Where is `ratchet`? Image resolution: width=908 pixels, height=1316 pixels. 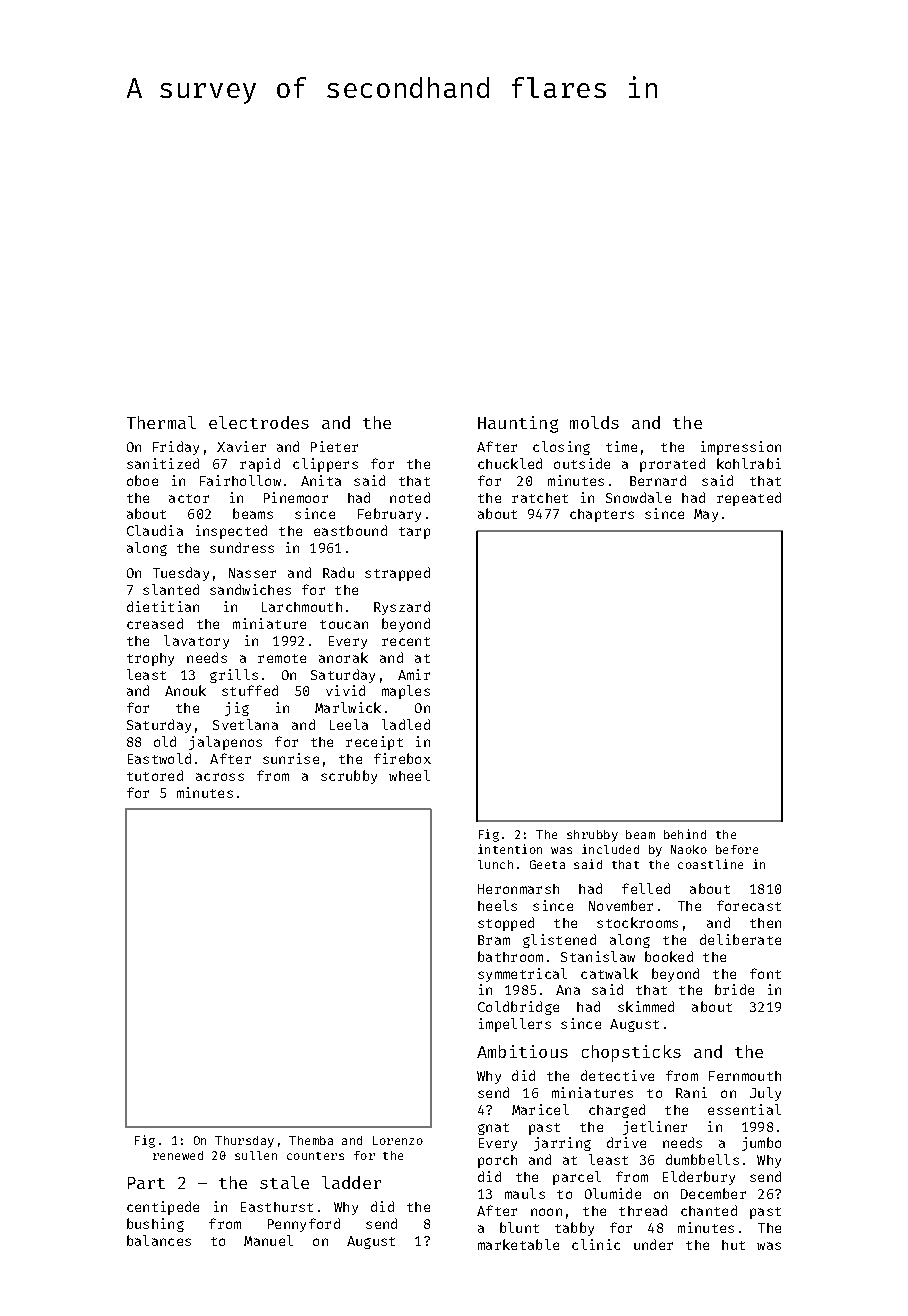
ratchet is located at coordinates (540, 498).
